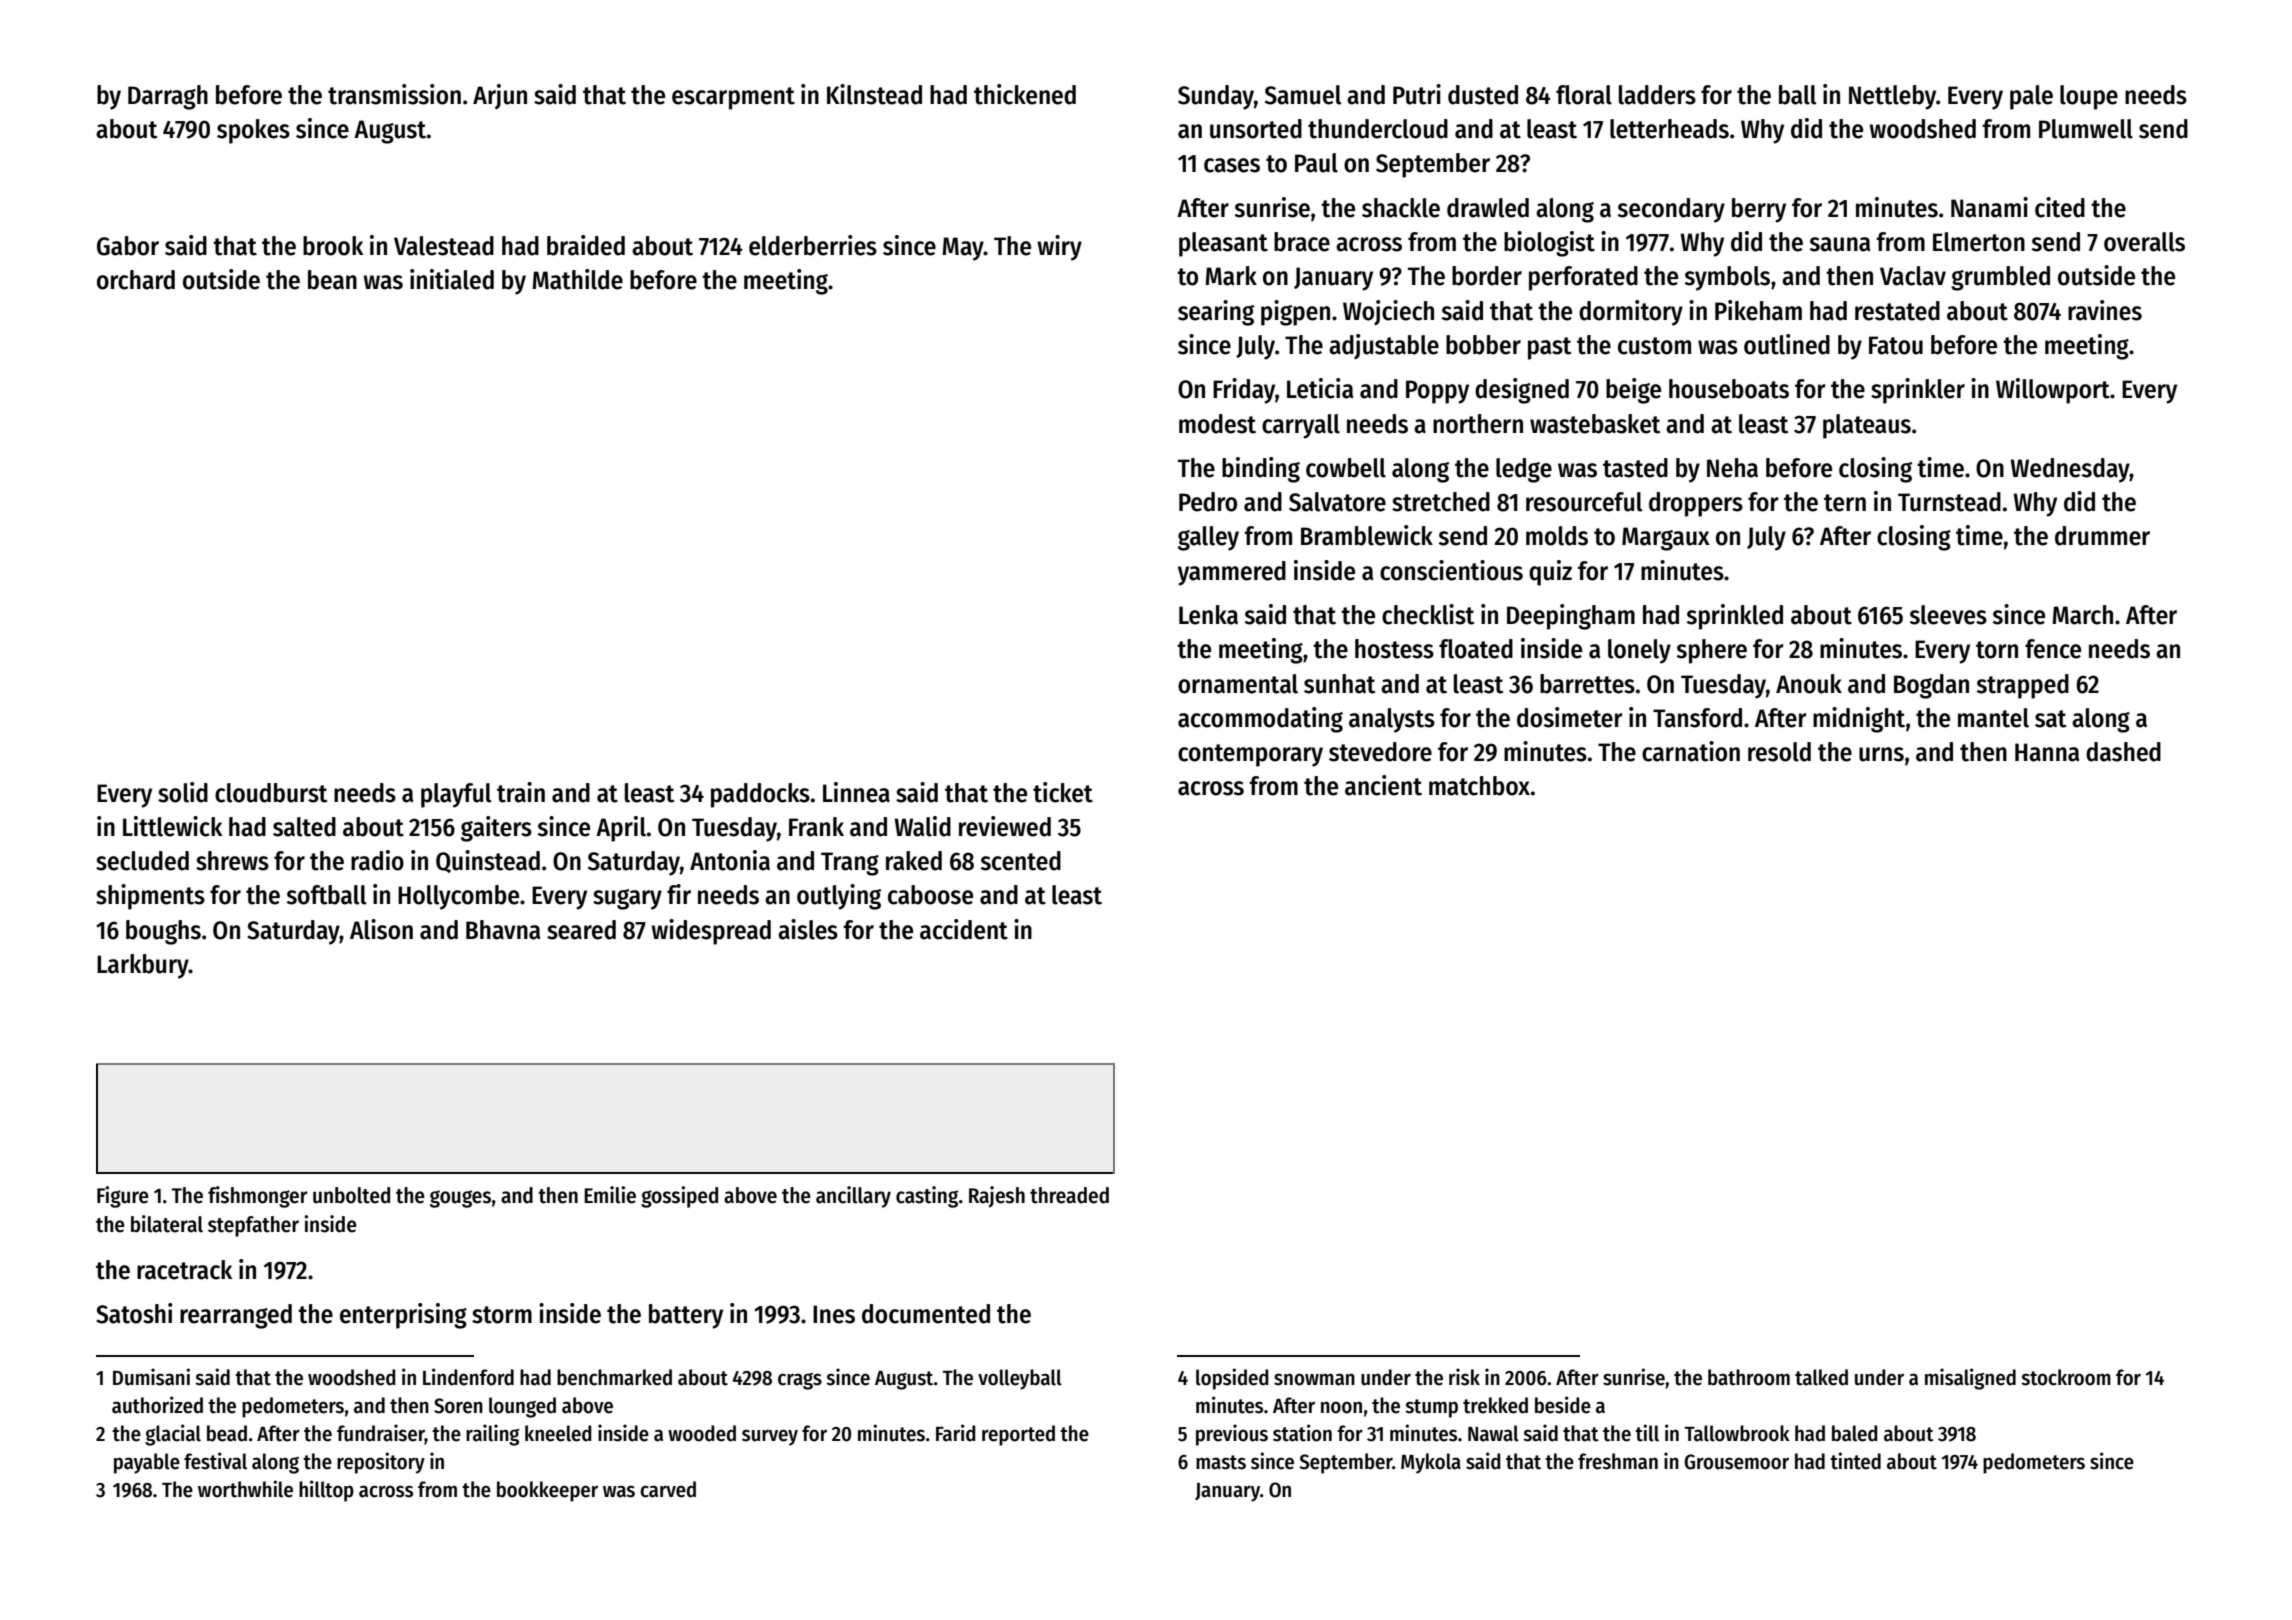  Describe the element at coordinates (456, 795) in the document. I see `playful` at that location.
